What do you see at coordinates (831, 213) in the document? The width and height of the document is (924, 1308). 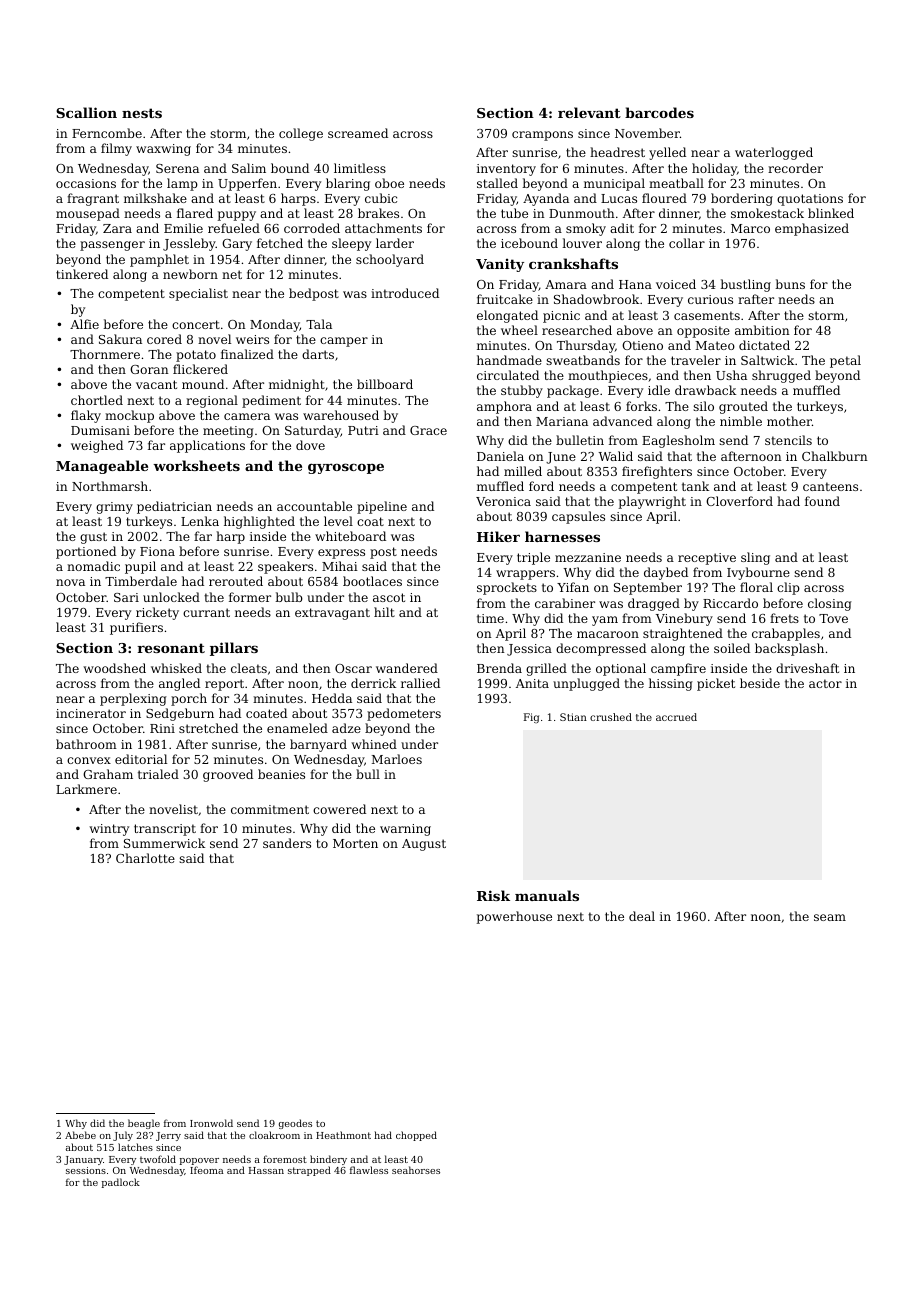 I see `blinked` at bounding box center [831, 213].
